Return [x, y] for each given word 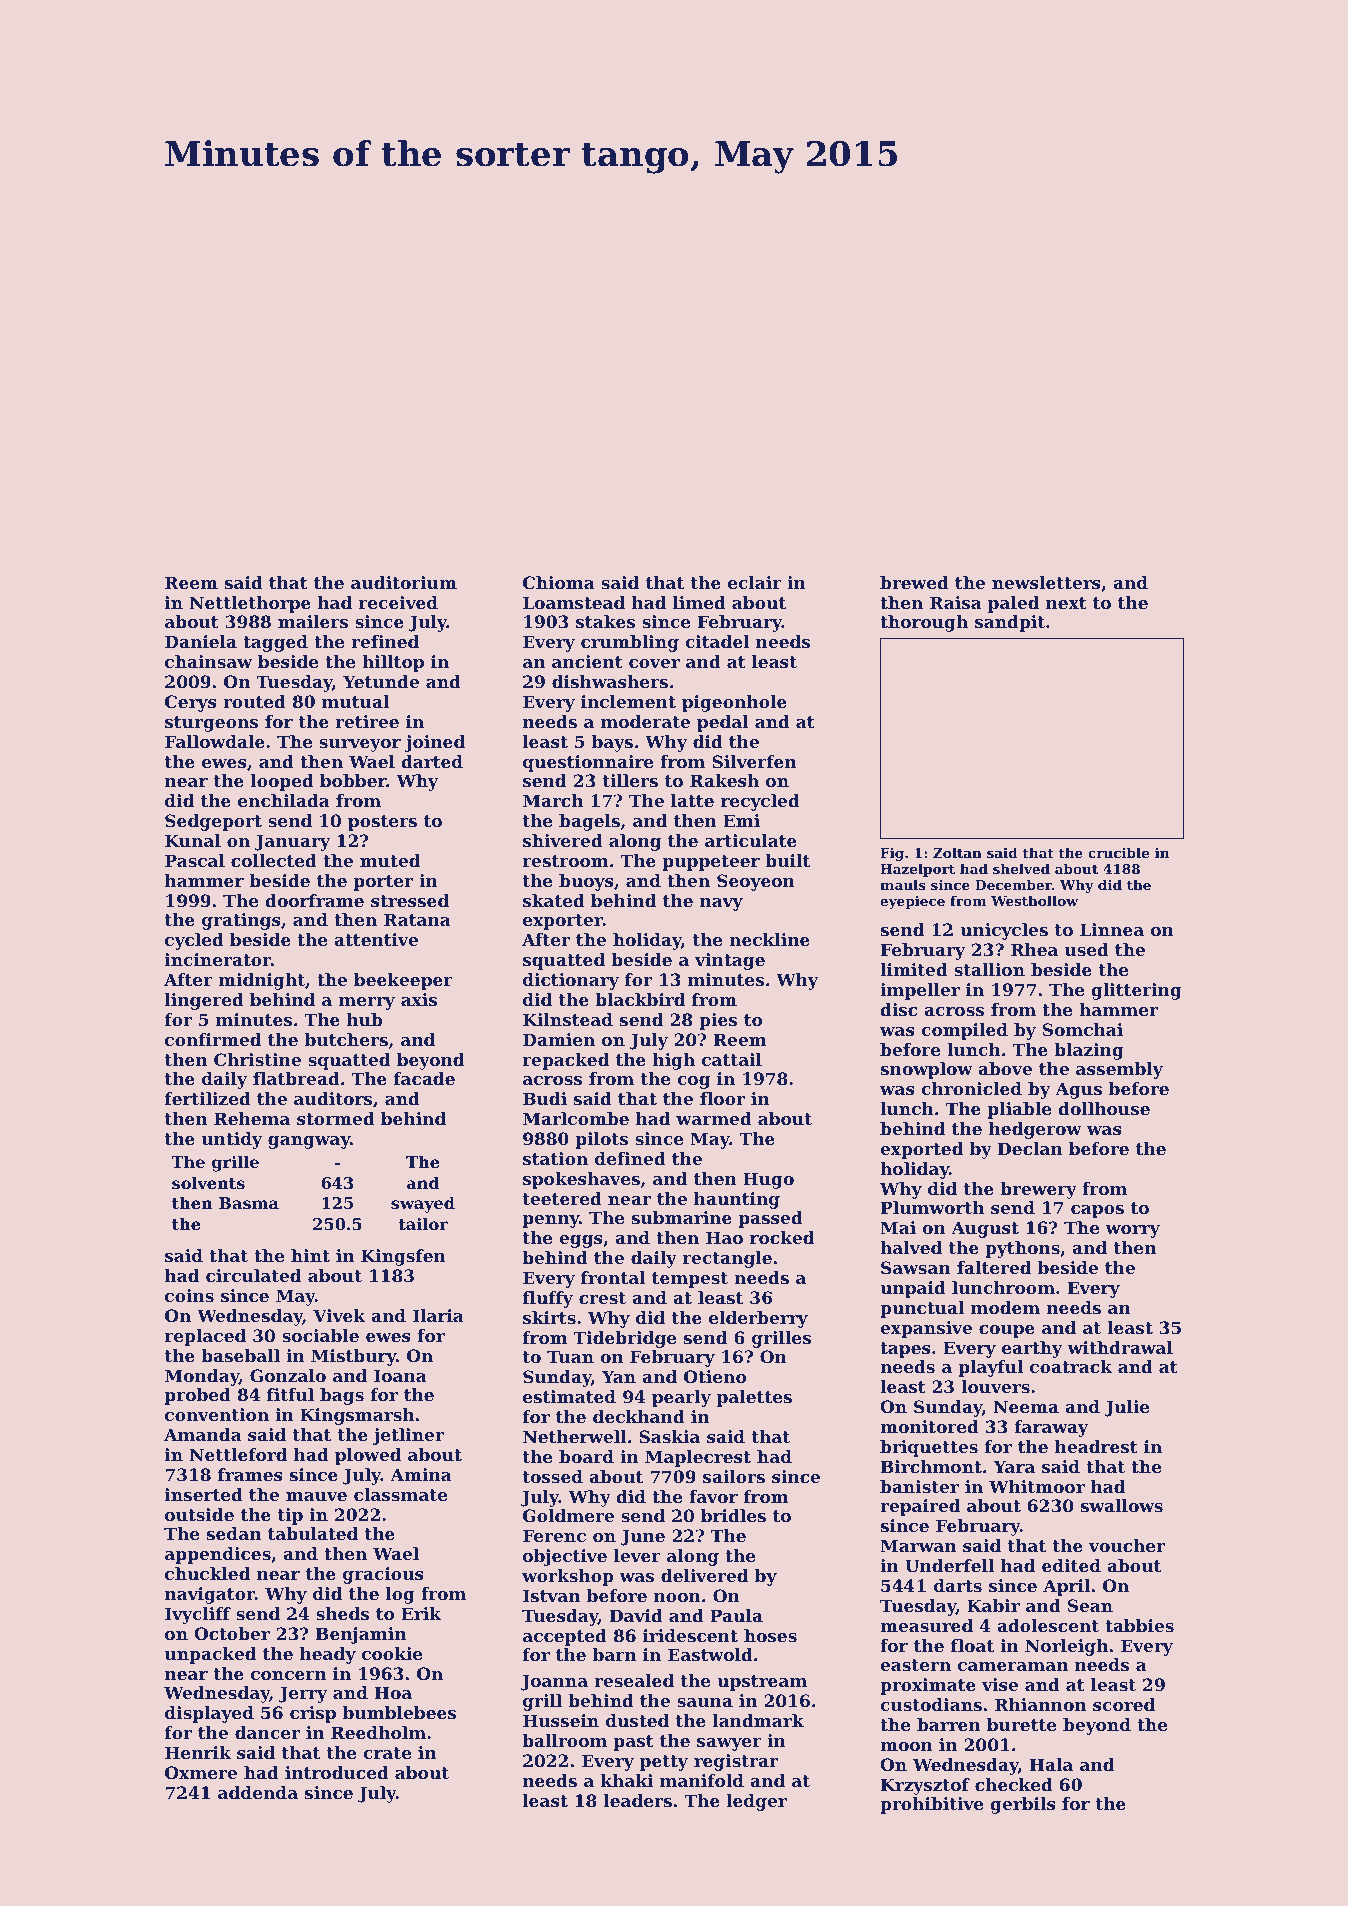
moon [906, 1746]
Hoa [393, 1692]
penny [550, 1221]
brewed [914, 582]
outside [199, 1514]
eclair [755, 582]
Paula [736, 1615]
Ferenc [554, 1535]
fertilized [208, 1098]
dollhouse [1104, 1108]
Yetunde [381, 681]
